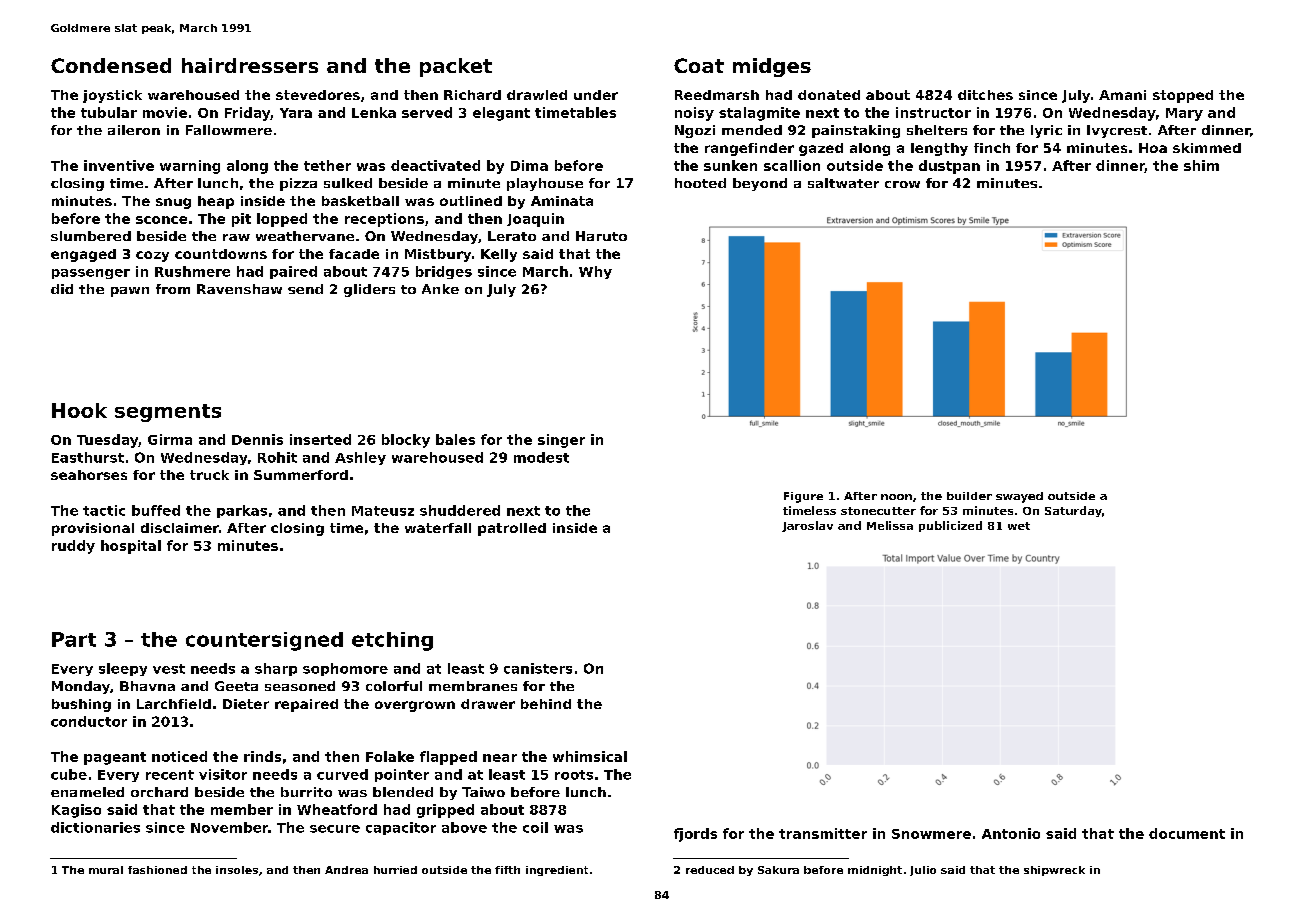  I want to click on blocky, so click(406, 441).
